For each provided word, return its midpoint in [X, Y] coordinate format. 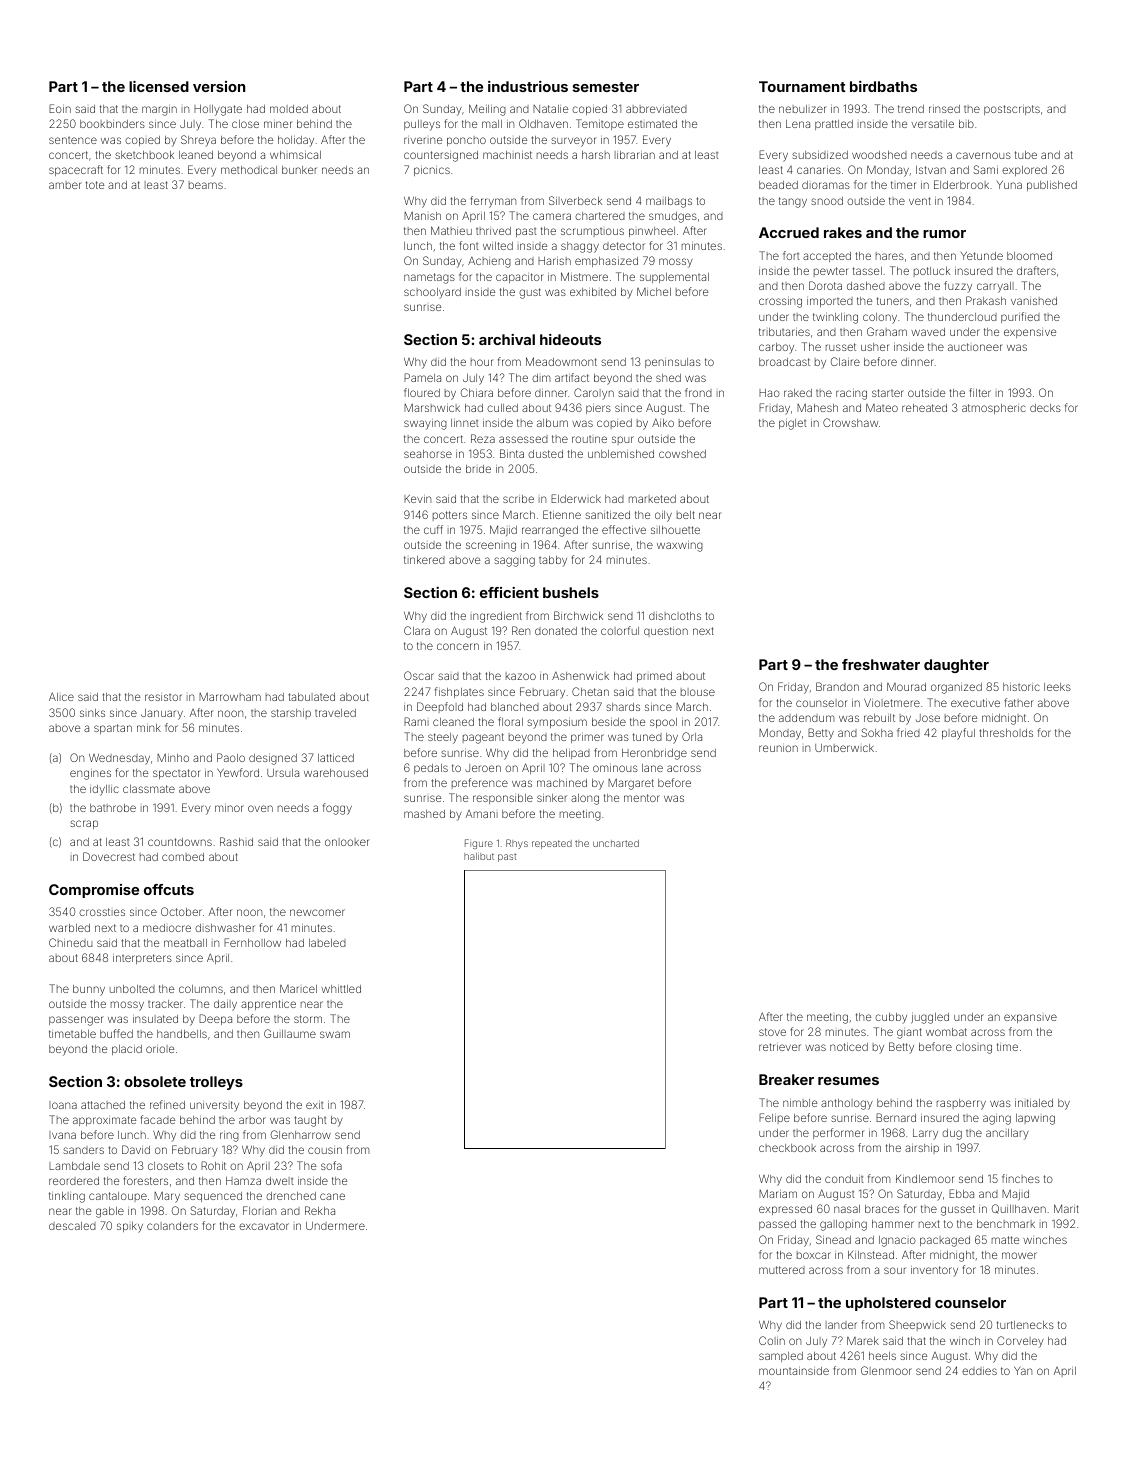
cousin [325, 1150]
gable [110, 1212]
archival [507, 339]
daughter [956, 666]
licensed [159, 86]
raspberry [961, 1104]
